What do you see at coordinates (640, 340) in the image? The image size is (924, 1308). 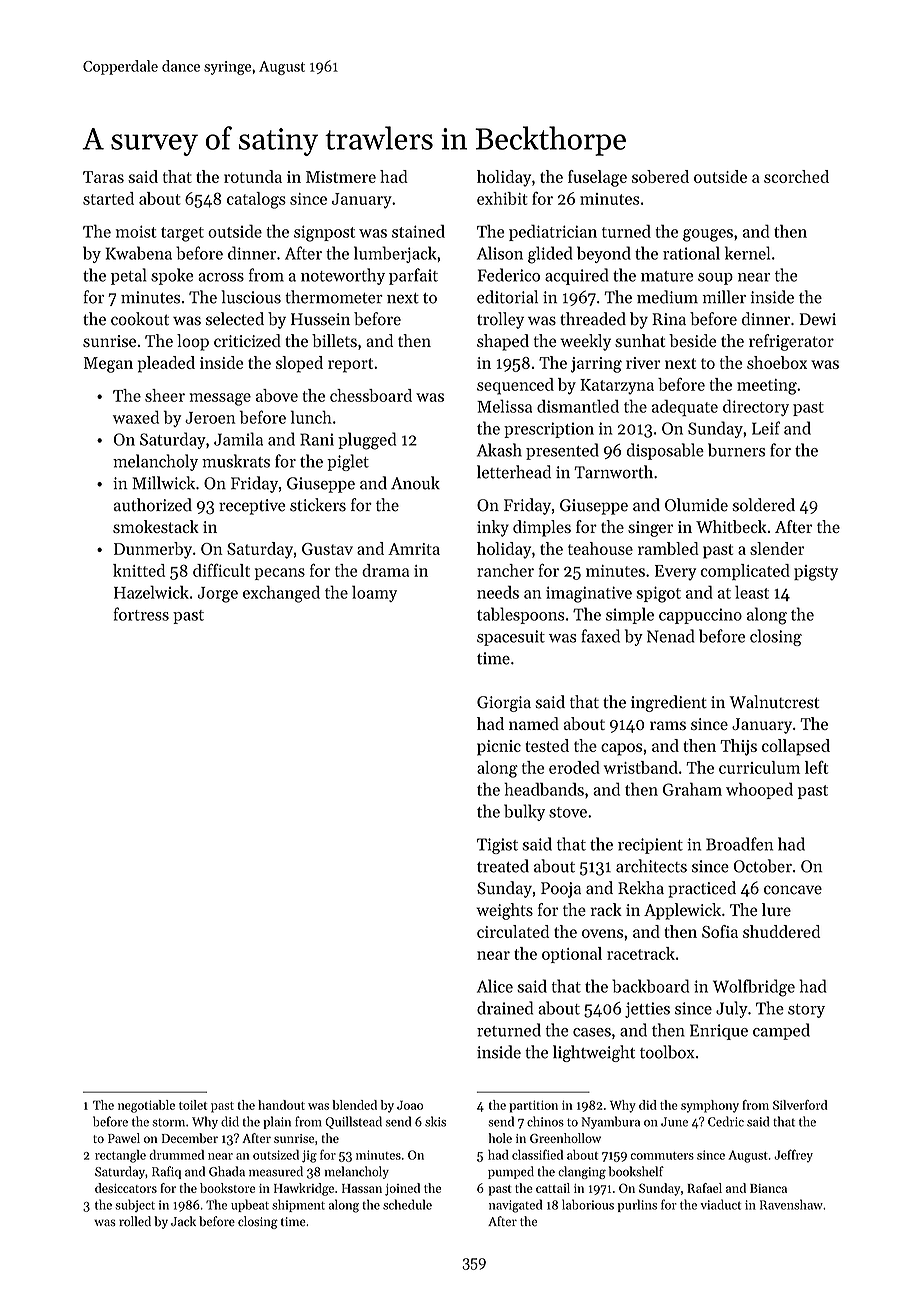 I see `sunhat` at bounding box center [640, 340].
